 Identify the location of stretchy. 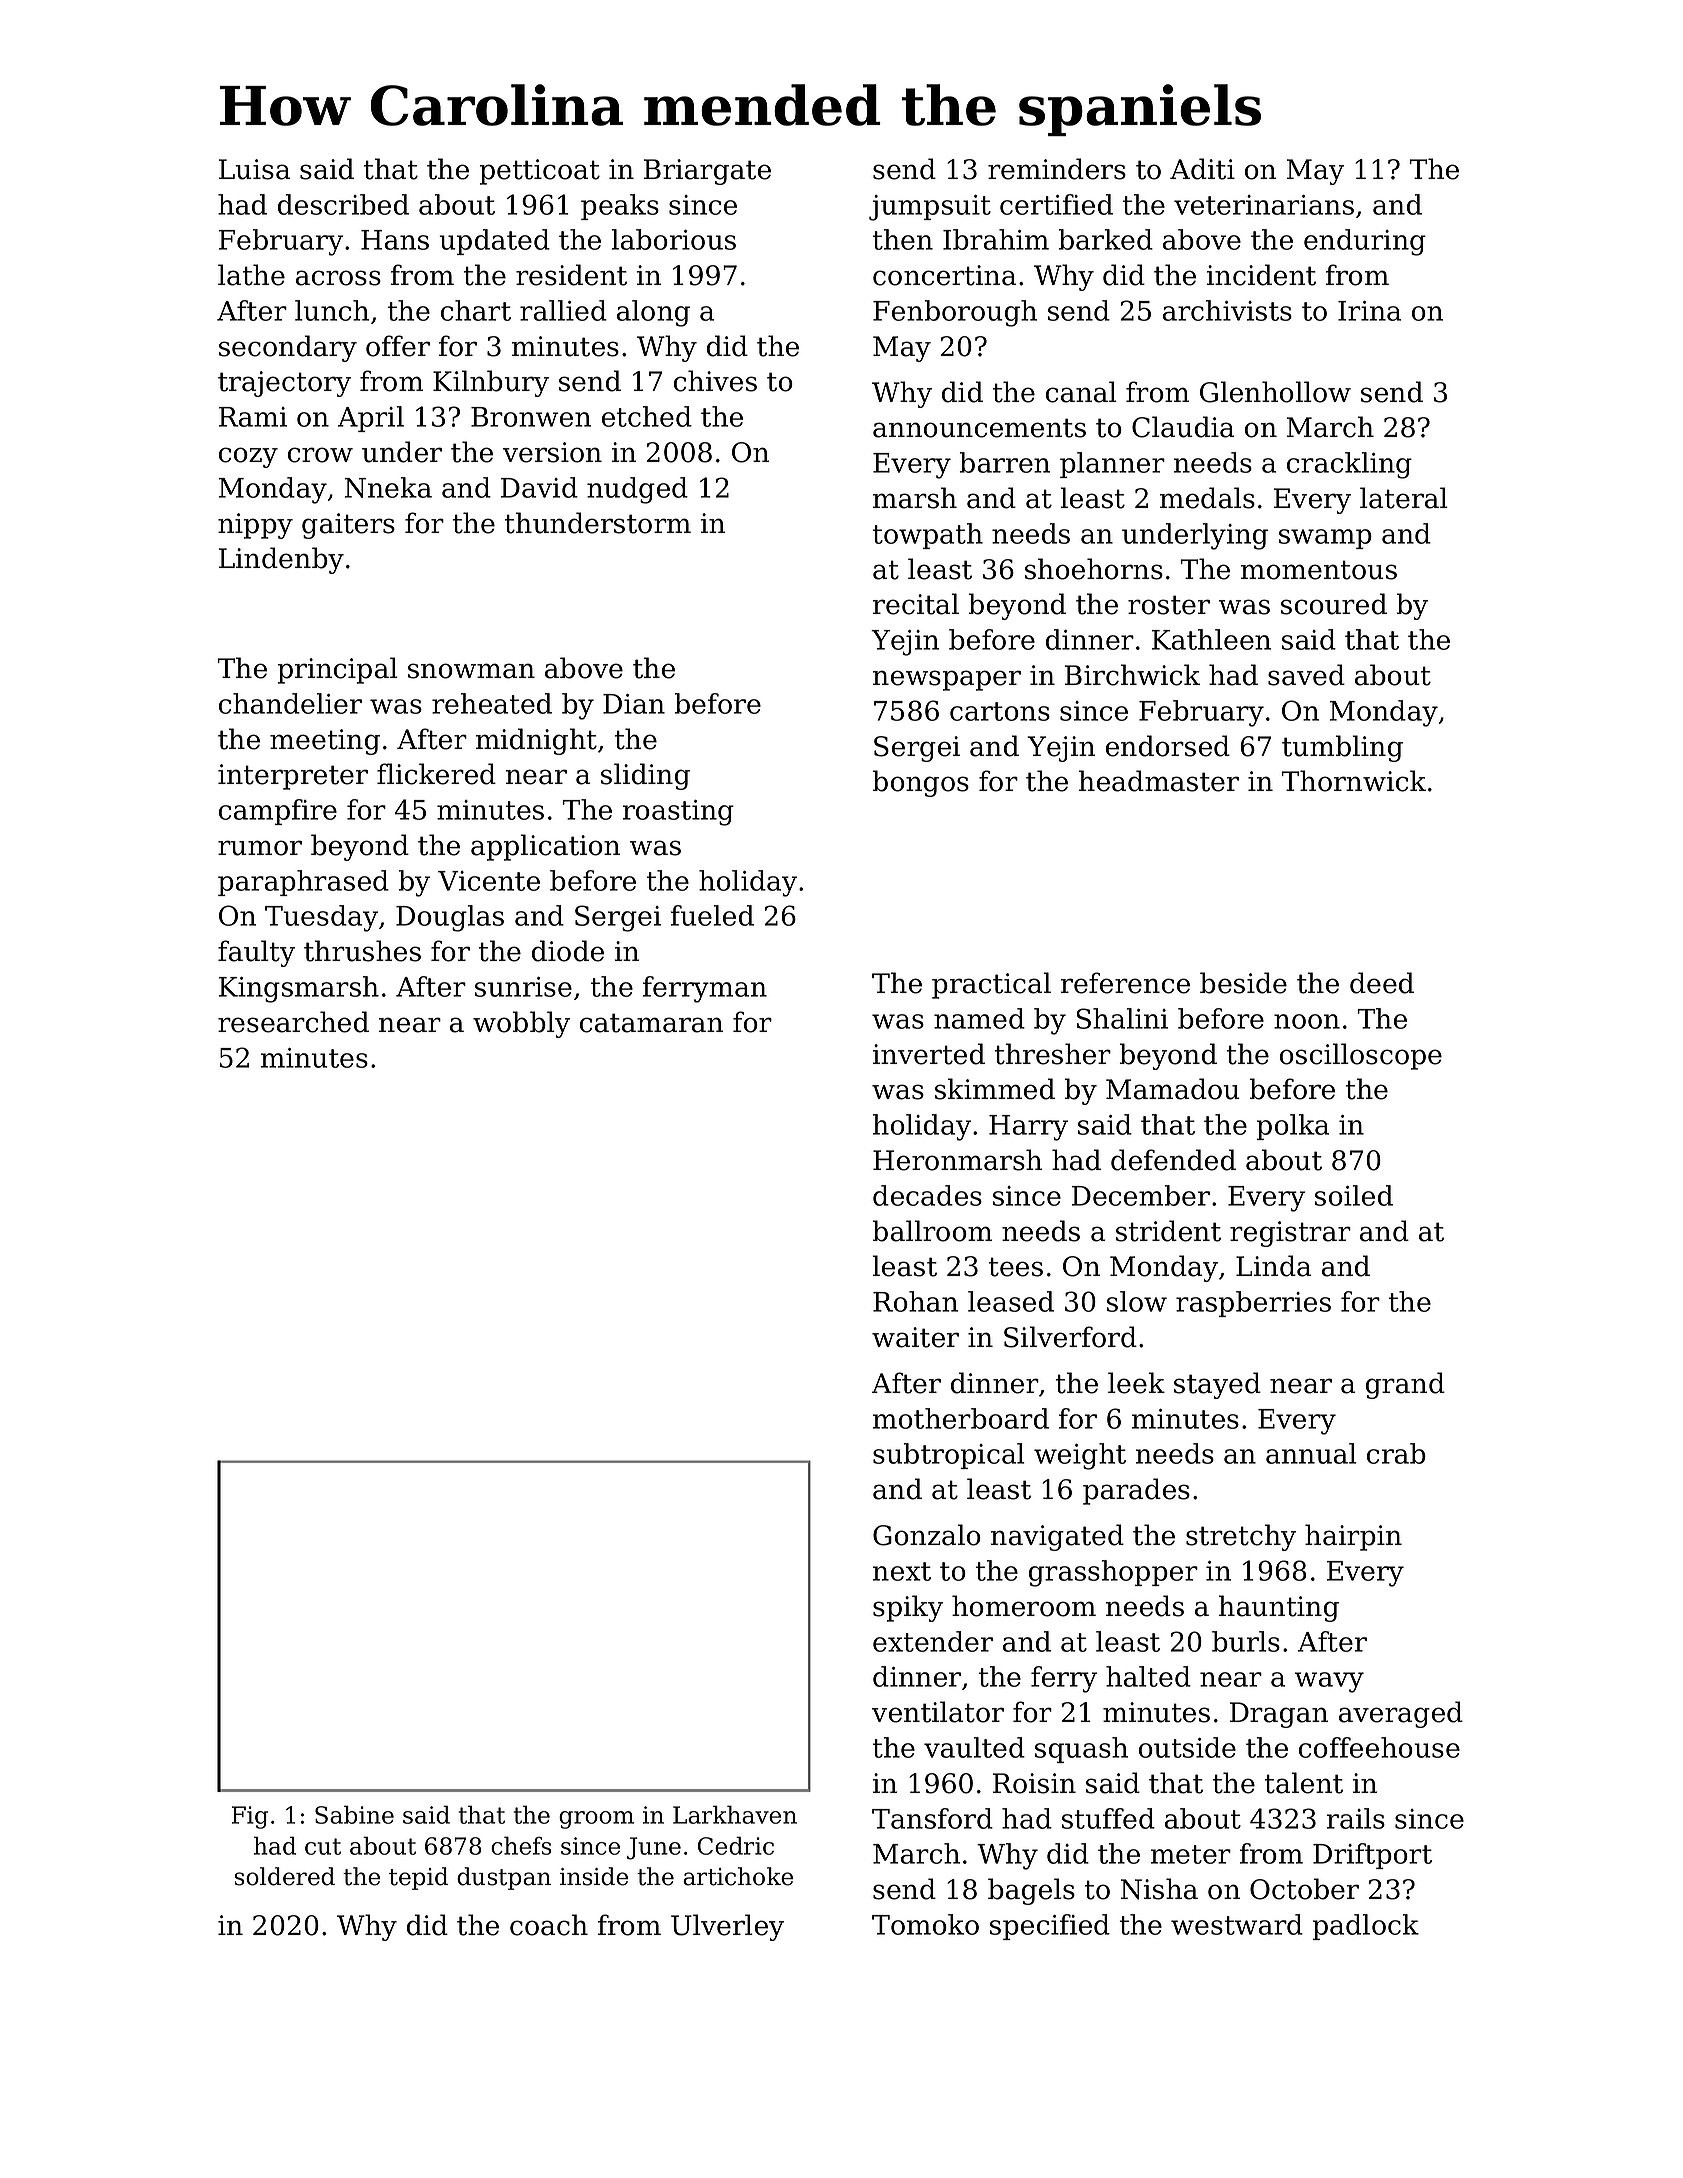
(1241, 1537).
